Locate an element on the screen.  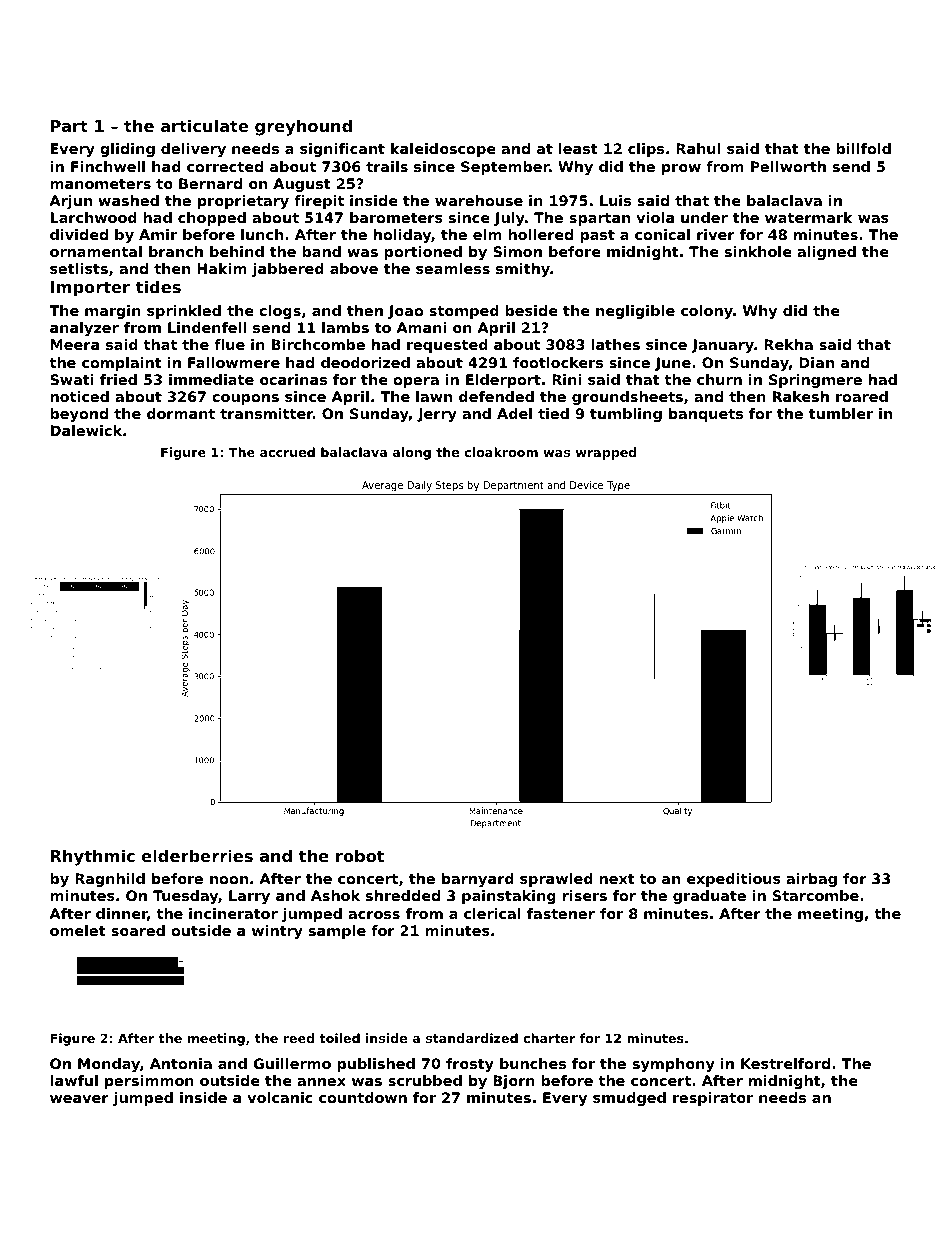
Rhythmic is located at coordinates (93, 857).
